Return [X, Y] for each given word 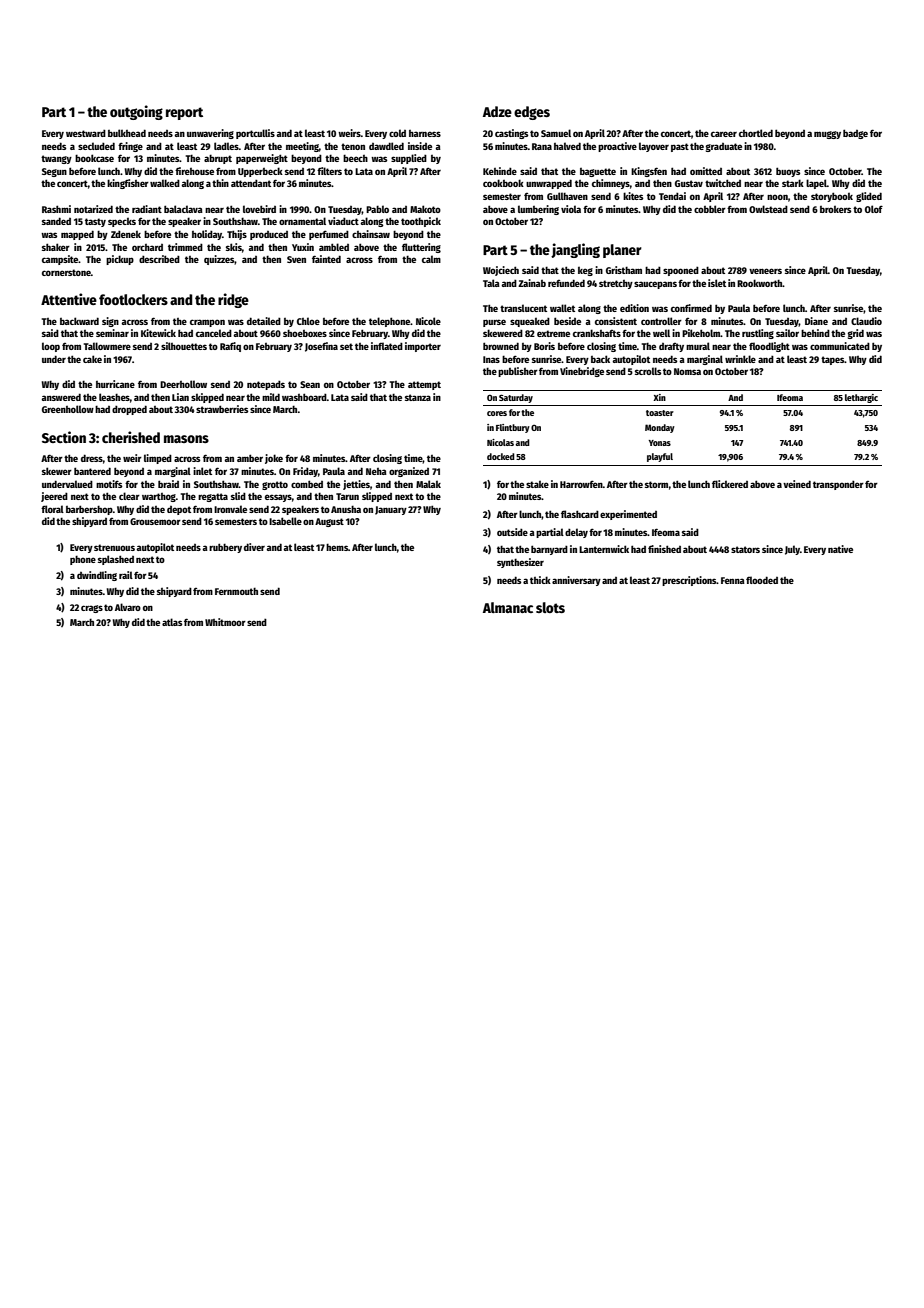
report [184, 113]
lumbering [538, 210]
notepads [266, 385]
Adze [497, 111]
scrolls [648, 371]
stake [537, 484]
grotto [275, 485]
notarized [93, 209]
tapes [833, 360]
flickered [730, 484]
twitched [723, 183]
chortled [756, 133]
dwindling [97, 576]
